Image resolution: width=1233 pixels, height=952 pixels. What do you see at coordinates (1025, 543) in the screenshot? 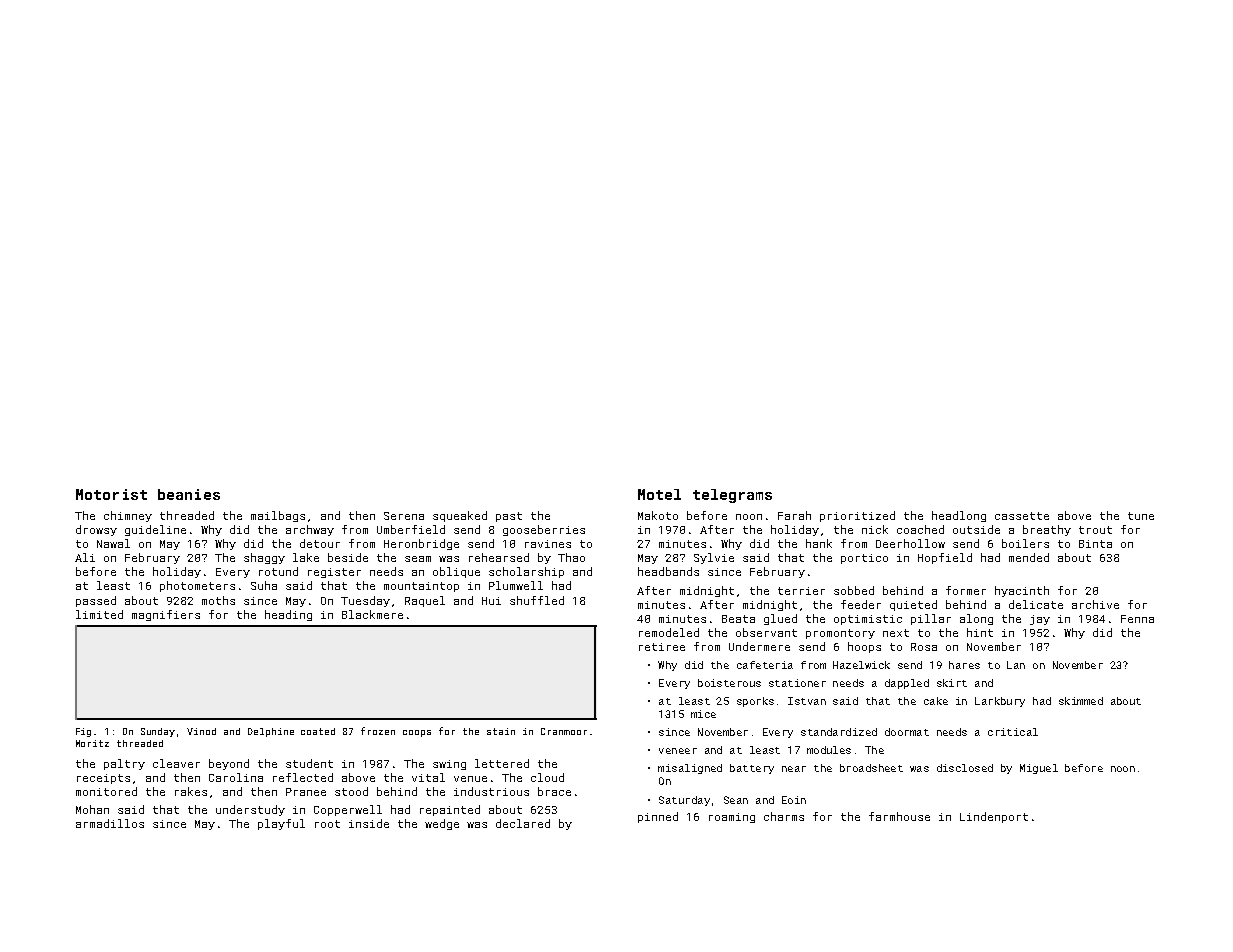
I see `boilers` at bounding box center [1025, 543].
